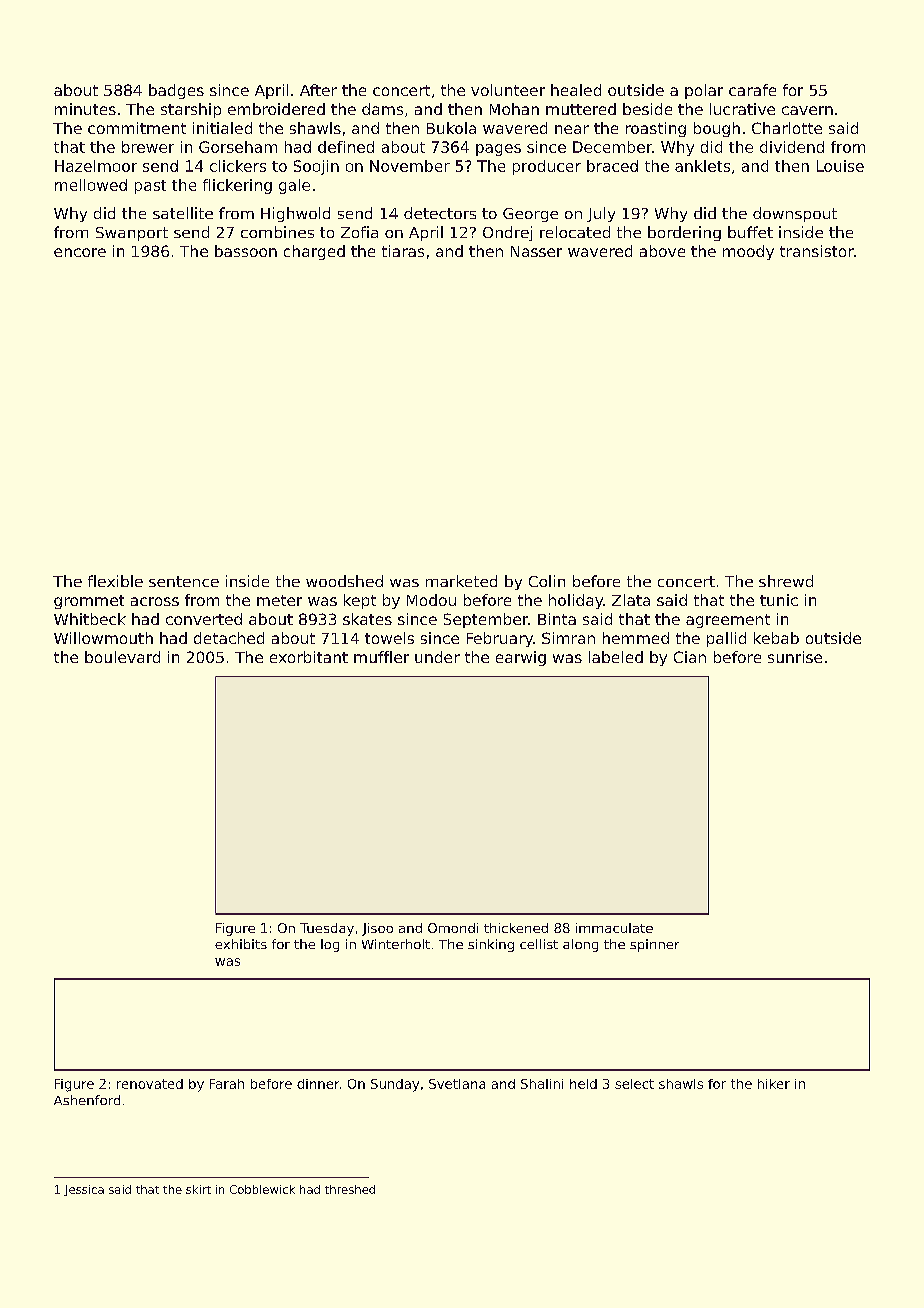 The image size is (924, 1308). Describe the element at coordinates (795, 657) in the document. I see `sunrise` at that location.
